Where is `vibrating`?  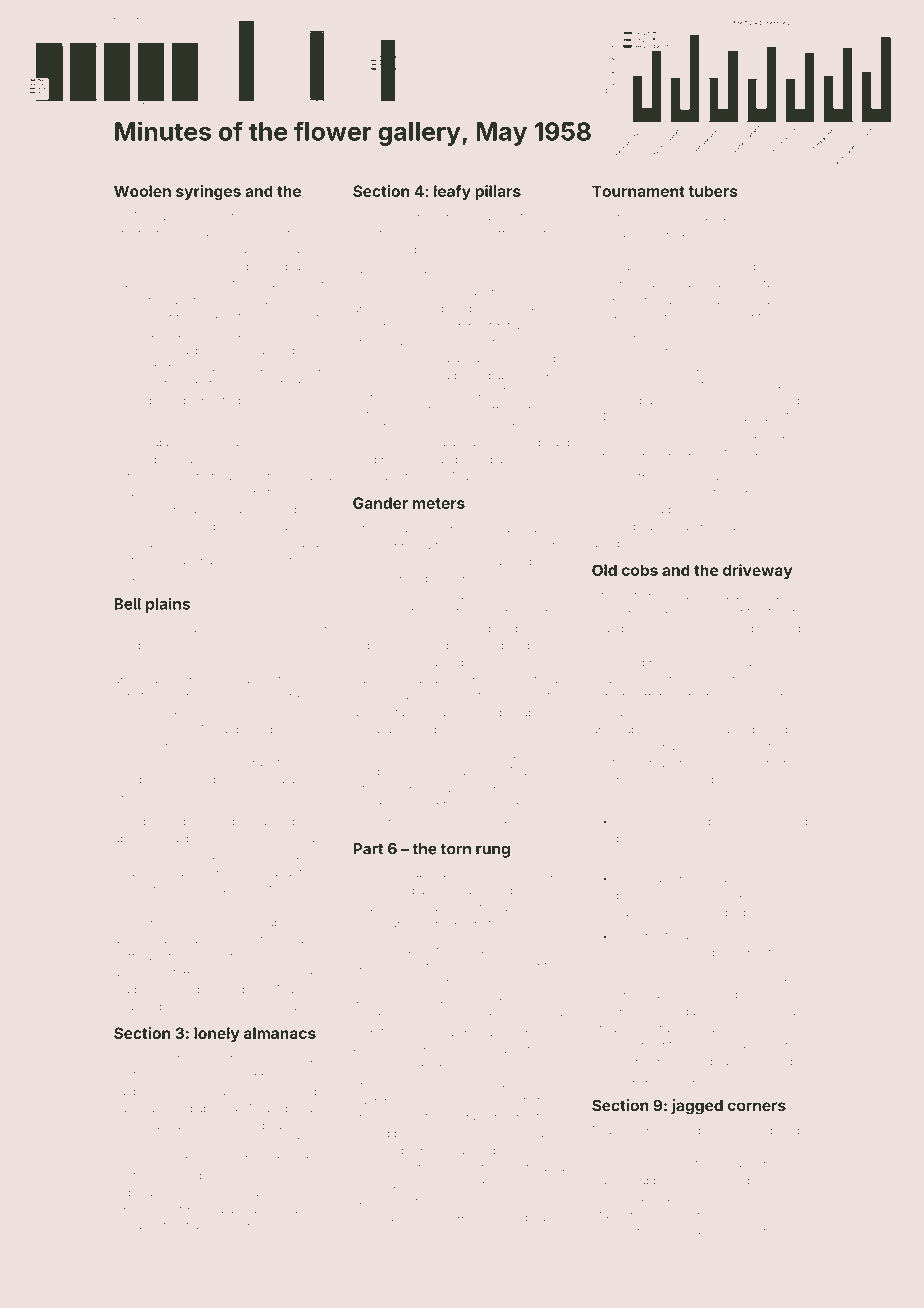
vibrating is located at coordinates (137, 1210).
